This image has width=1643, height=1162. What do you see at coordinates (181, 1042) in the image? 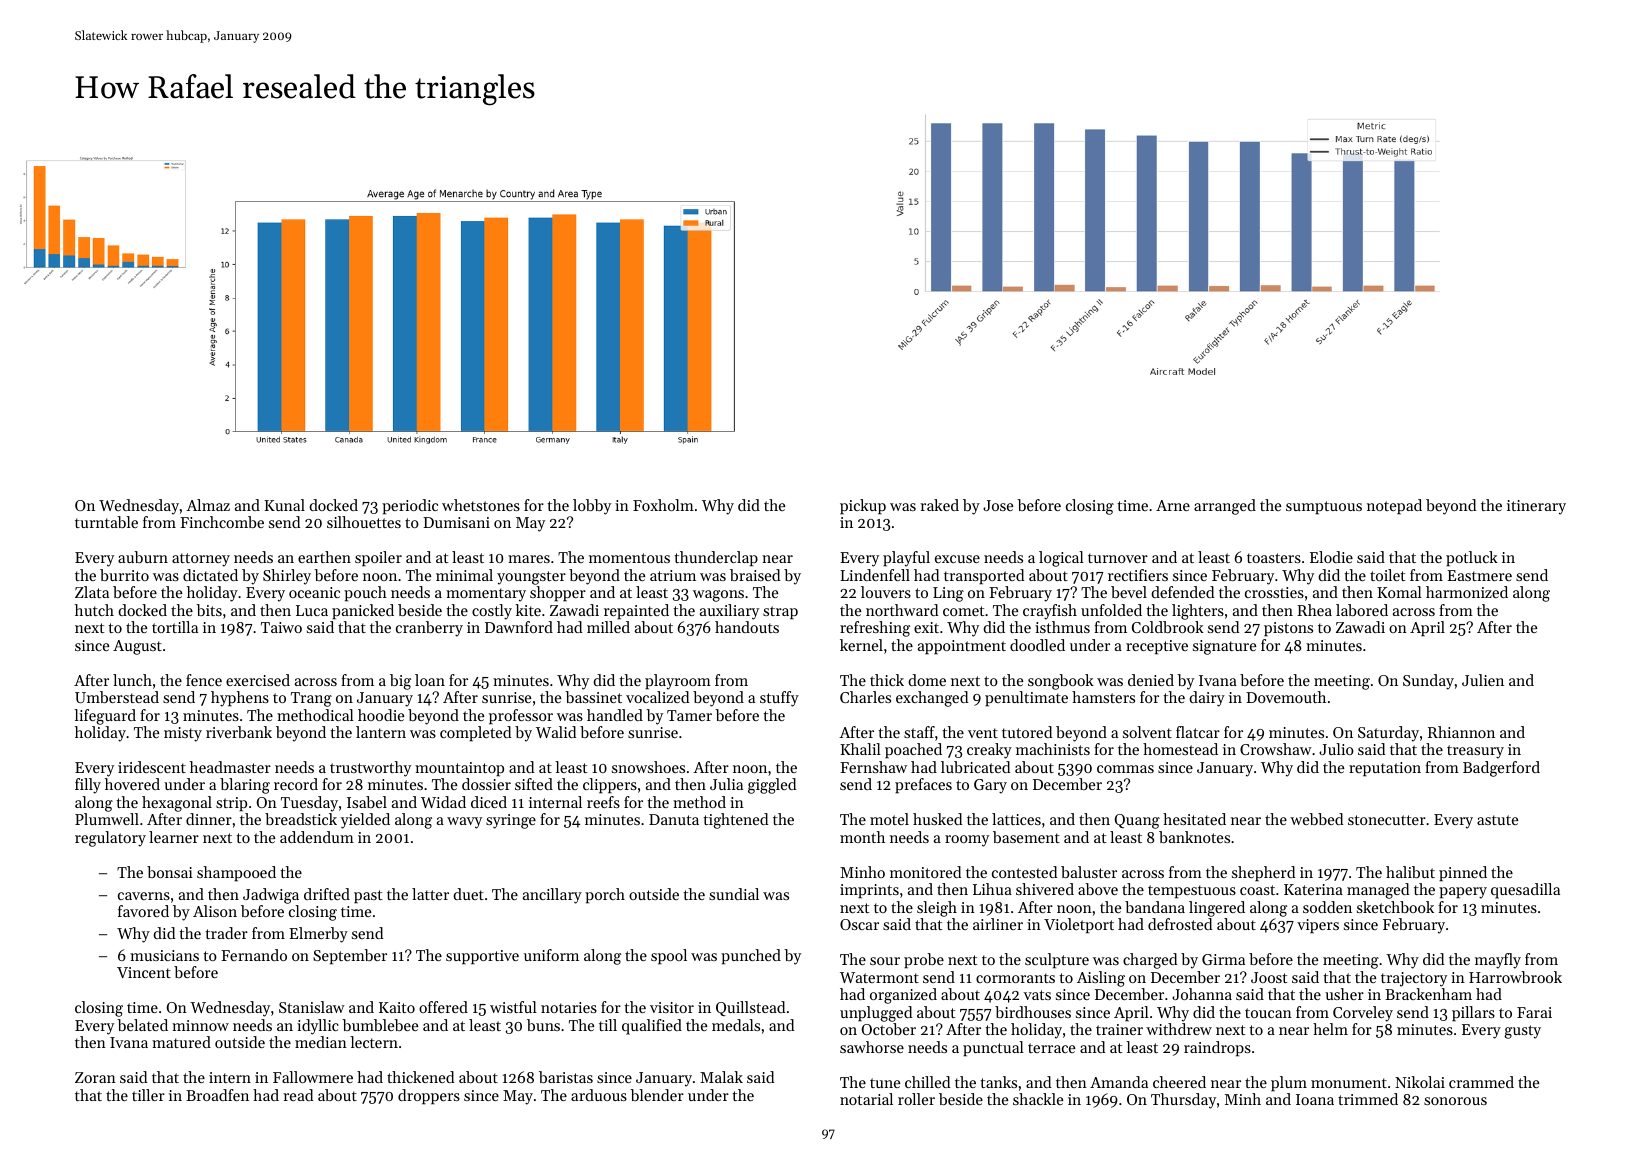
I see `matured` at bounding box center [181, 1042].
